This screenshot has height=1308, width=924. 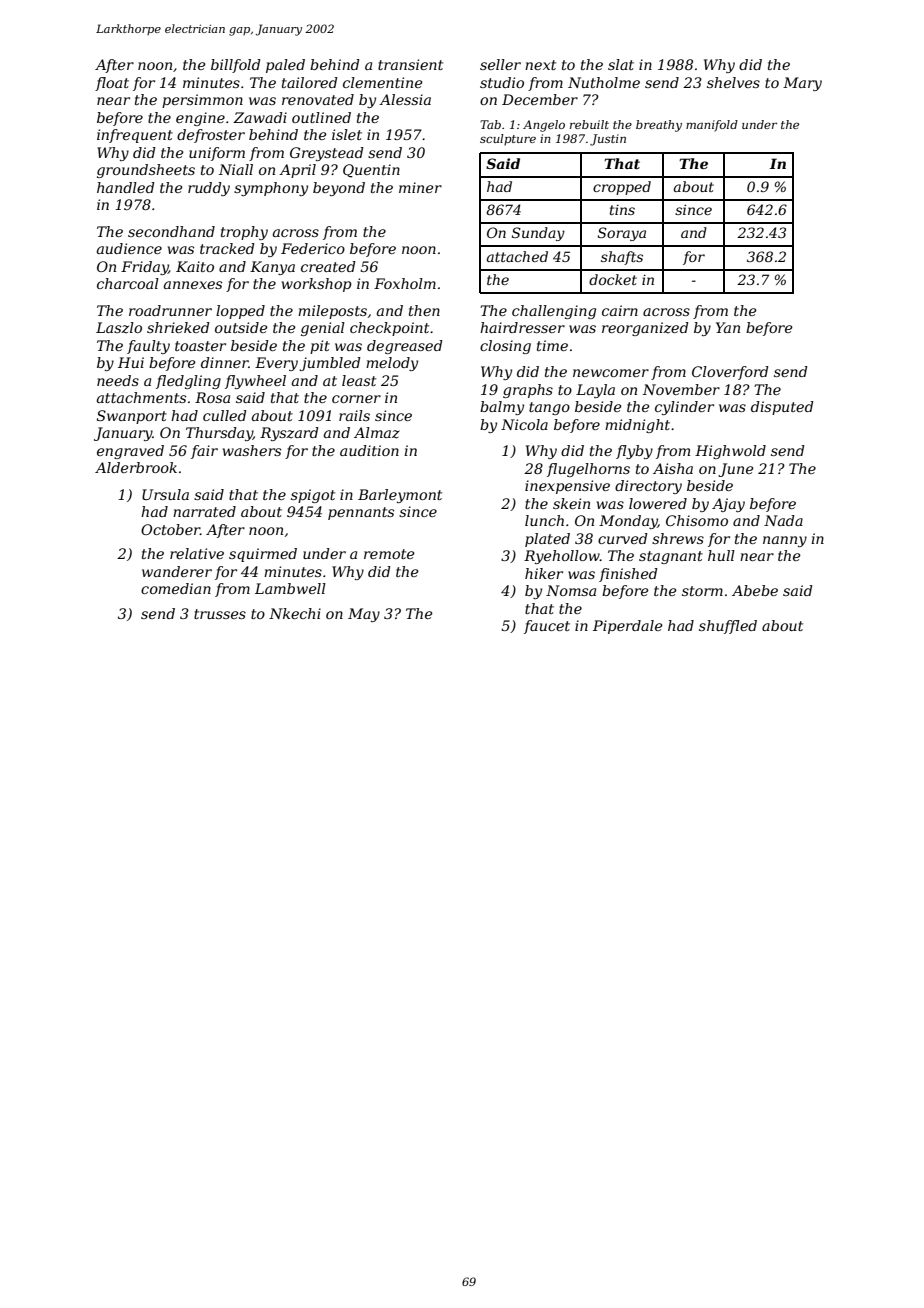 What do you see at coordinates (176, 588) in the screenshot?
I see `comedian` at bounding box center [176, 588].
